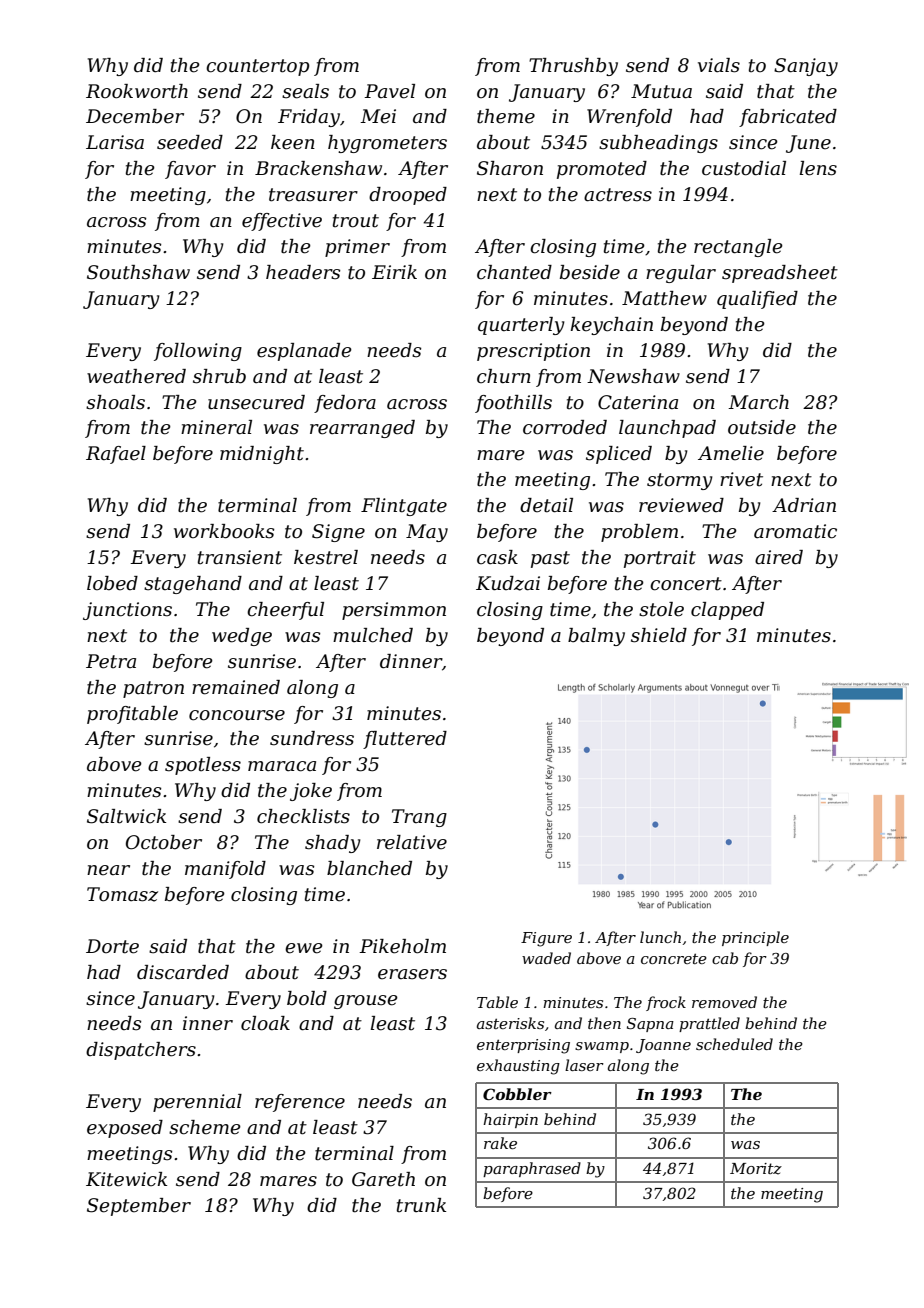 The height and width of the screenshot is (1308, 924). What do you see at coordinates (664, 298) in the screenshot?
I see `Matthew` at bounding box center [664, 298].
